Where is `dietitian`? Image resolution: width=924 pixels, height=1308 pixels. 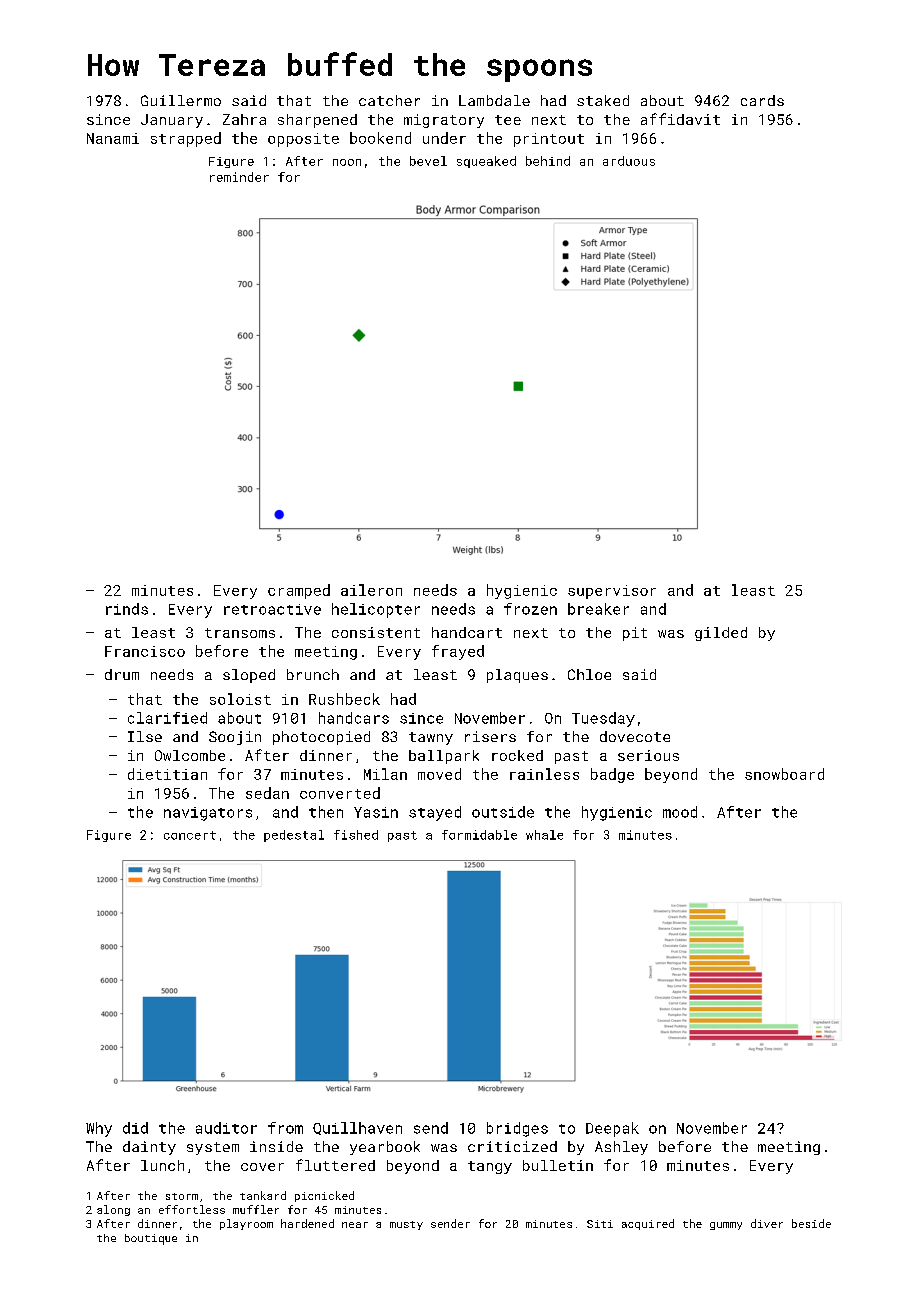 dietitian is located at coordinates (167, 774).
